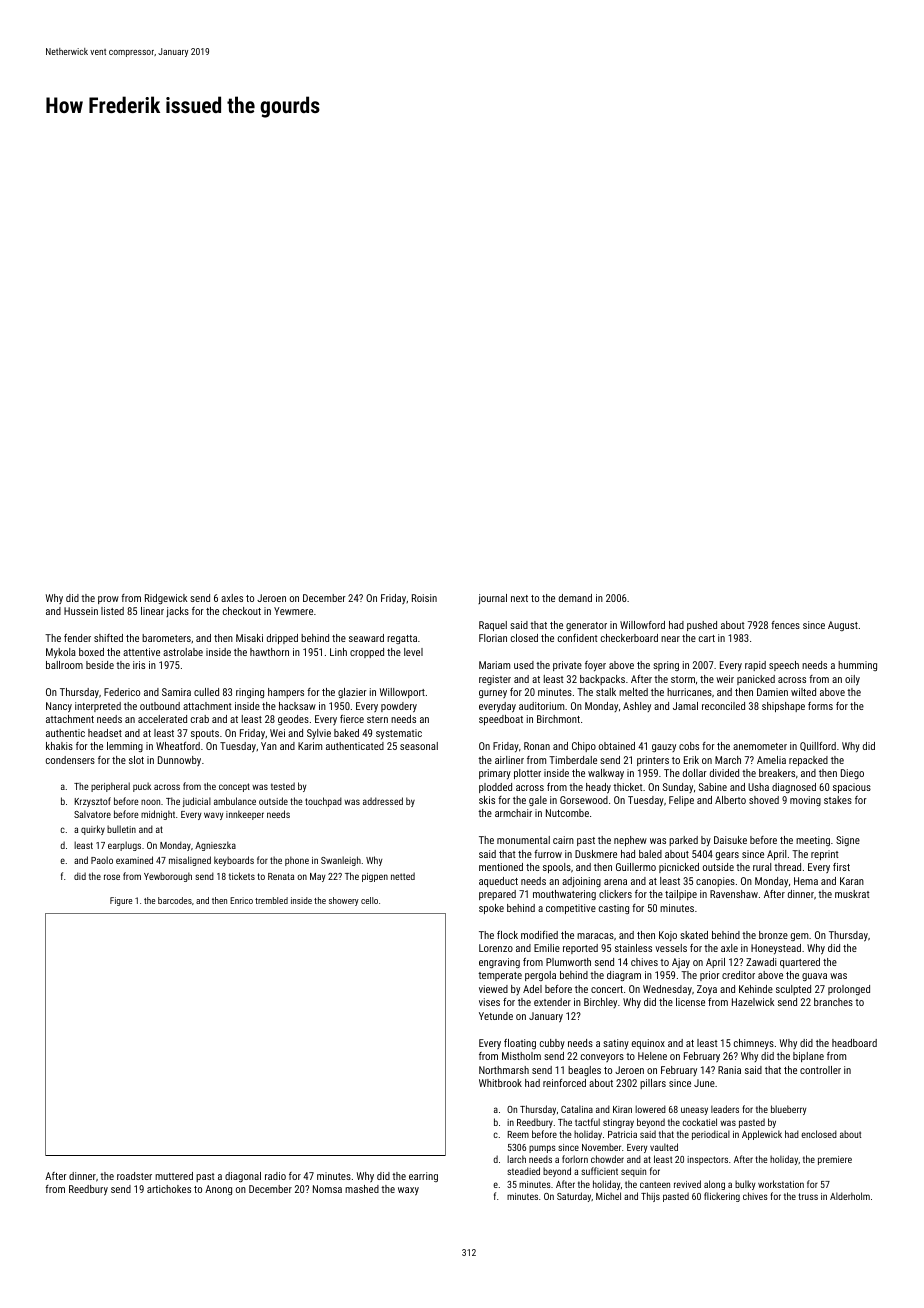 Image resolution: width=924 pixels, height=1308 pixels. Describe the element at coordinates (687, 1184) in the image. I see `revived` at that location.
